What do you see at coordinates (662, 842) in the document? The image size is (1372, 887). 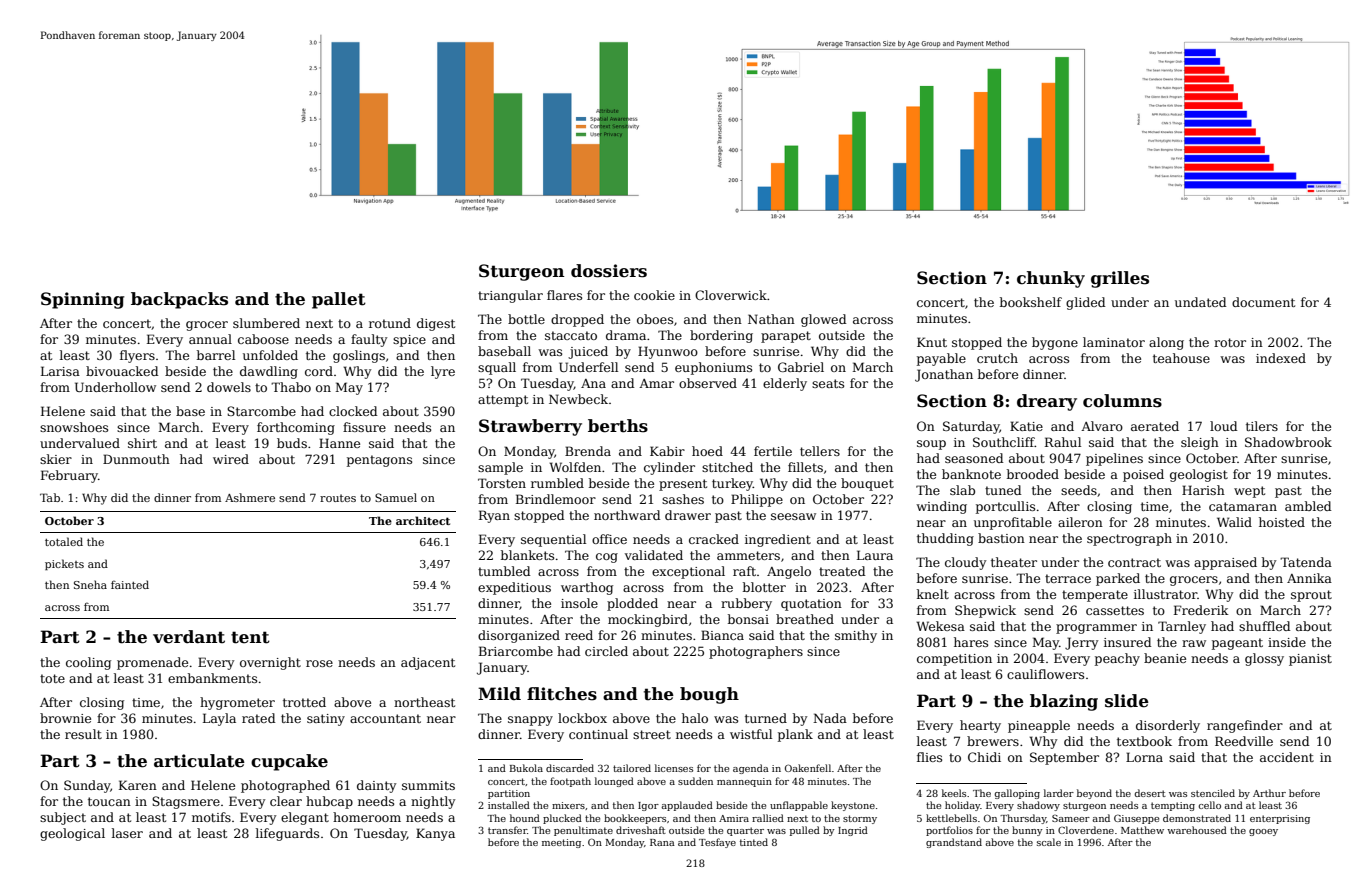 I see `Rana` at bounding box center [662, 842].
